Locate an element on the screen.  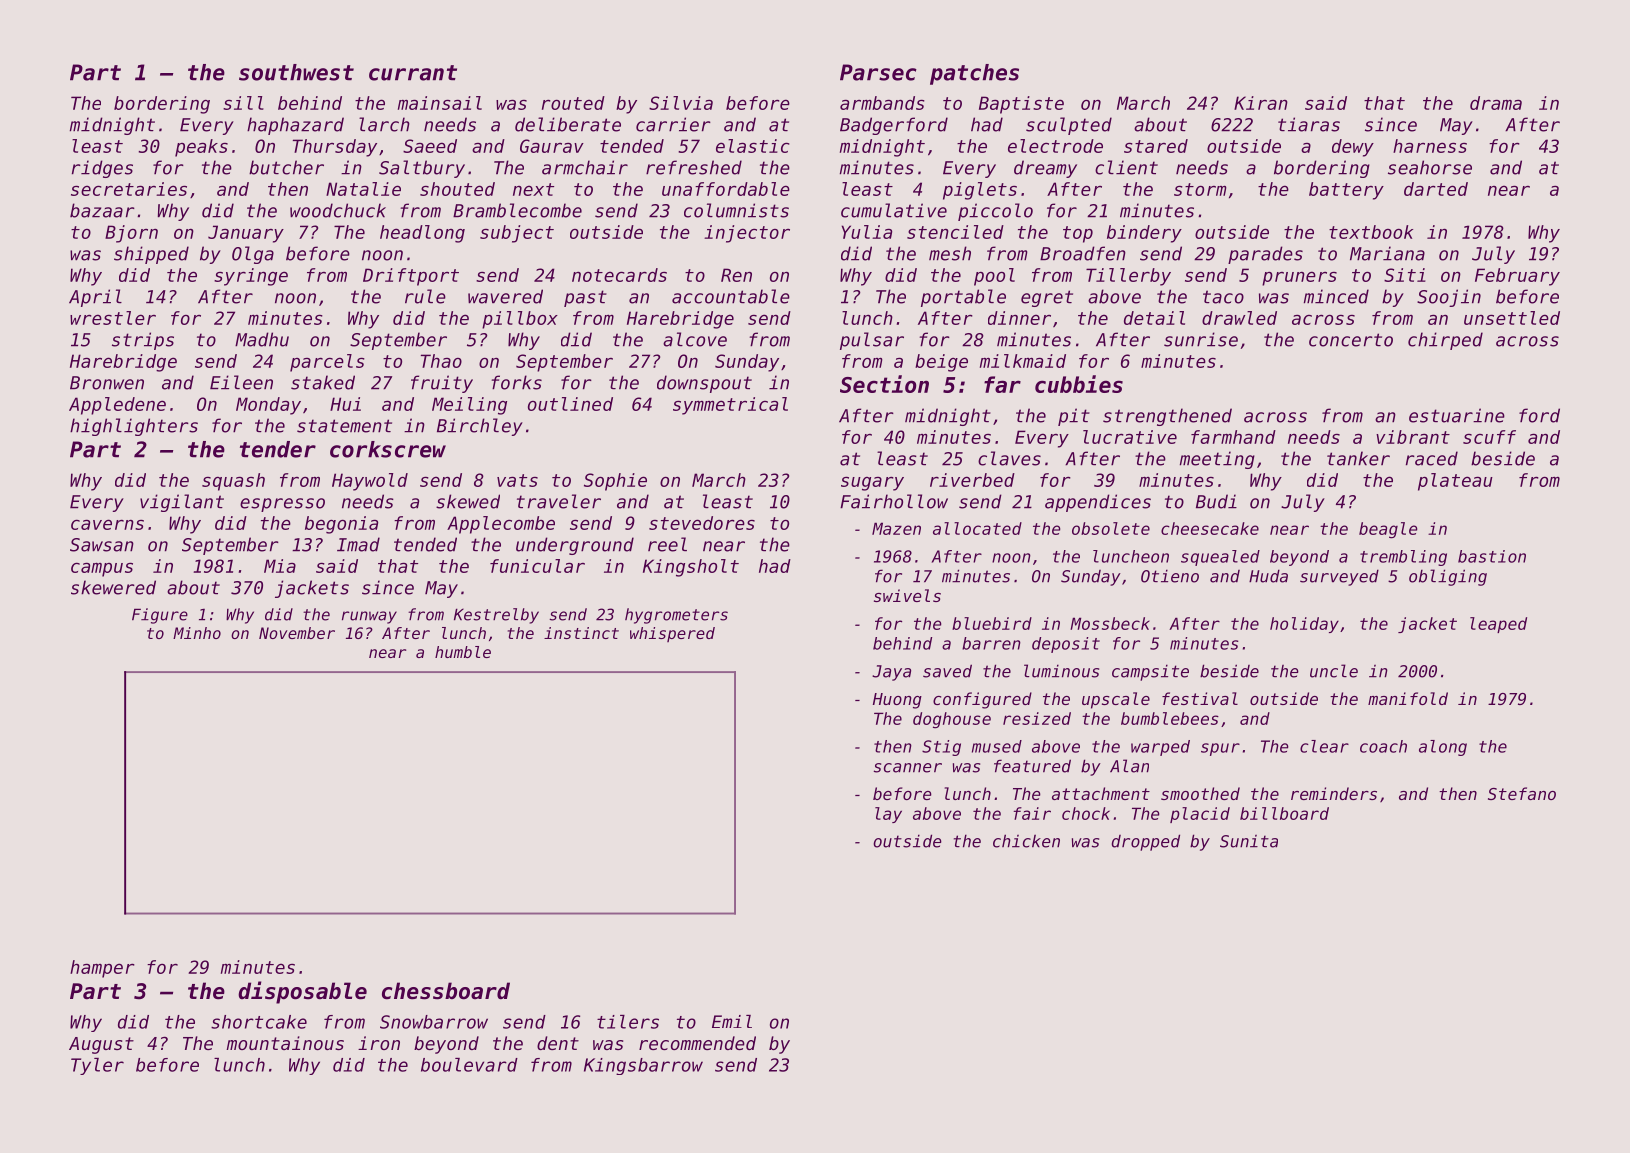
mesh is located at coordinates (950, 253).
